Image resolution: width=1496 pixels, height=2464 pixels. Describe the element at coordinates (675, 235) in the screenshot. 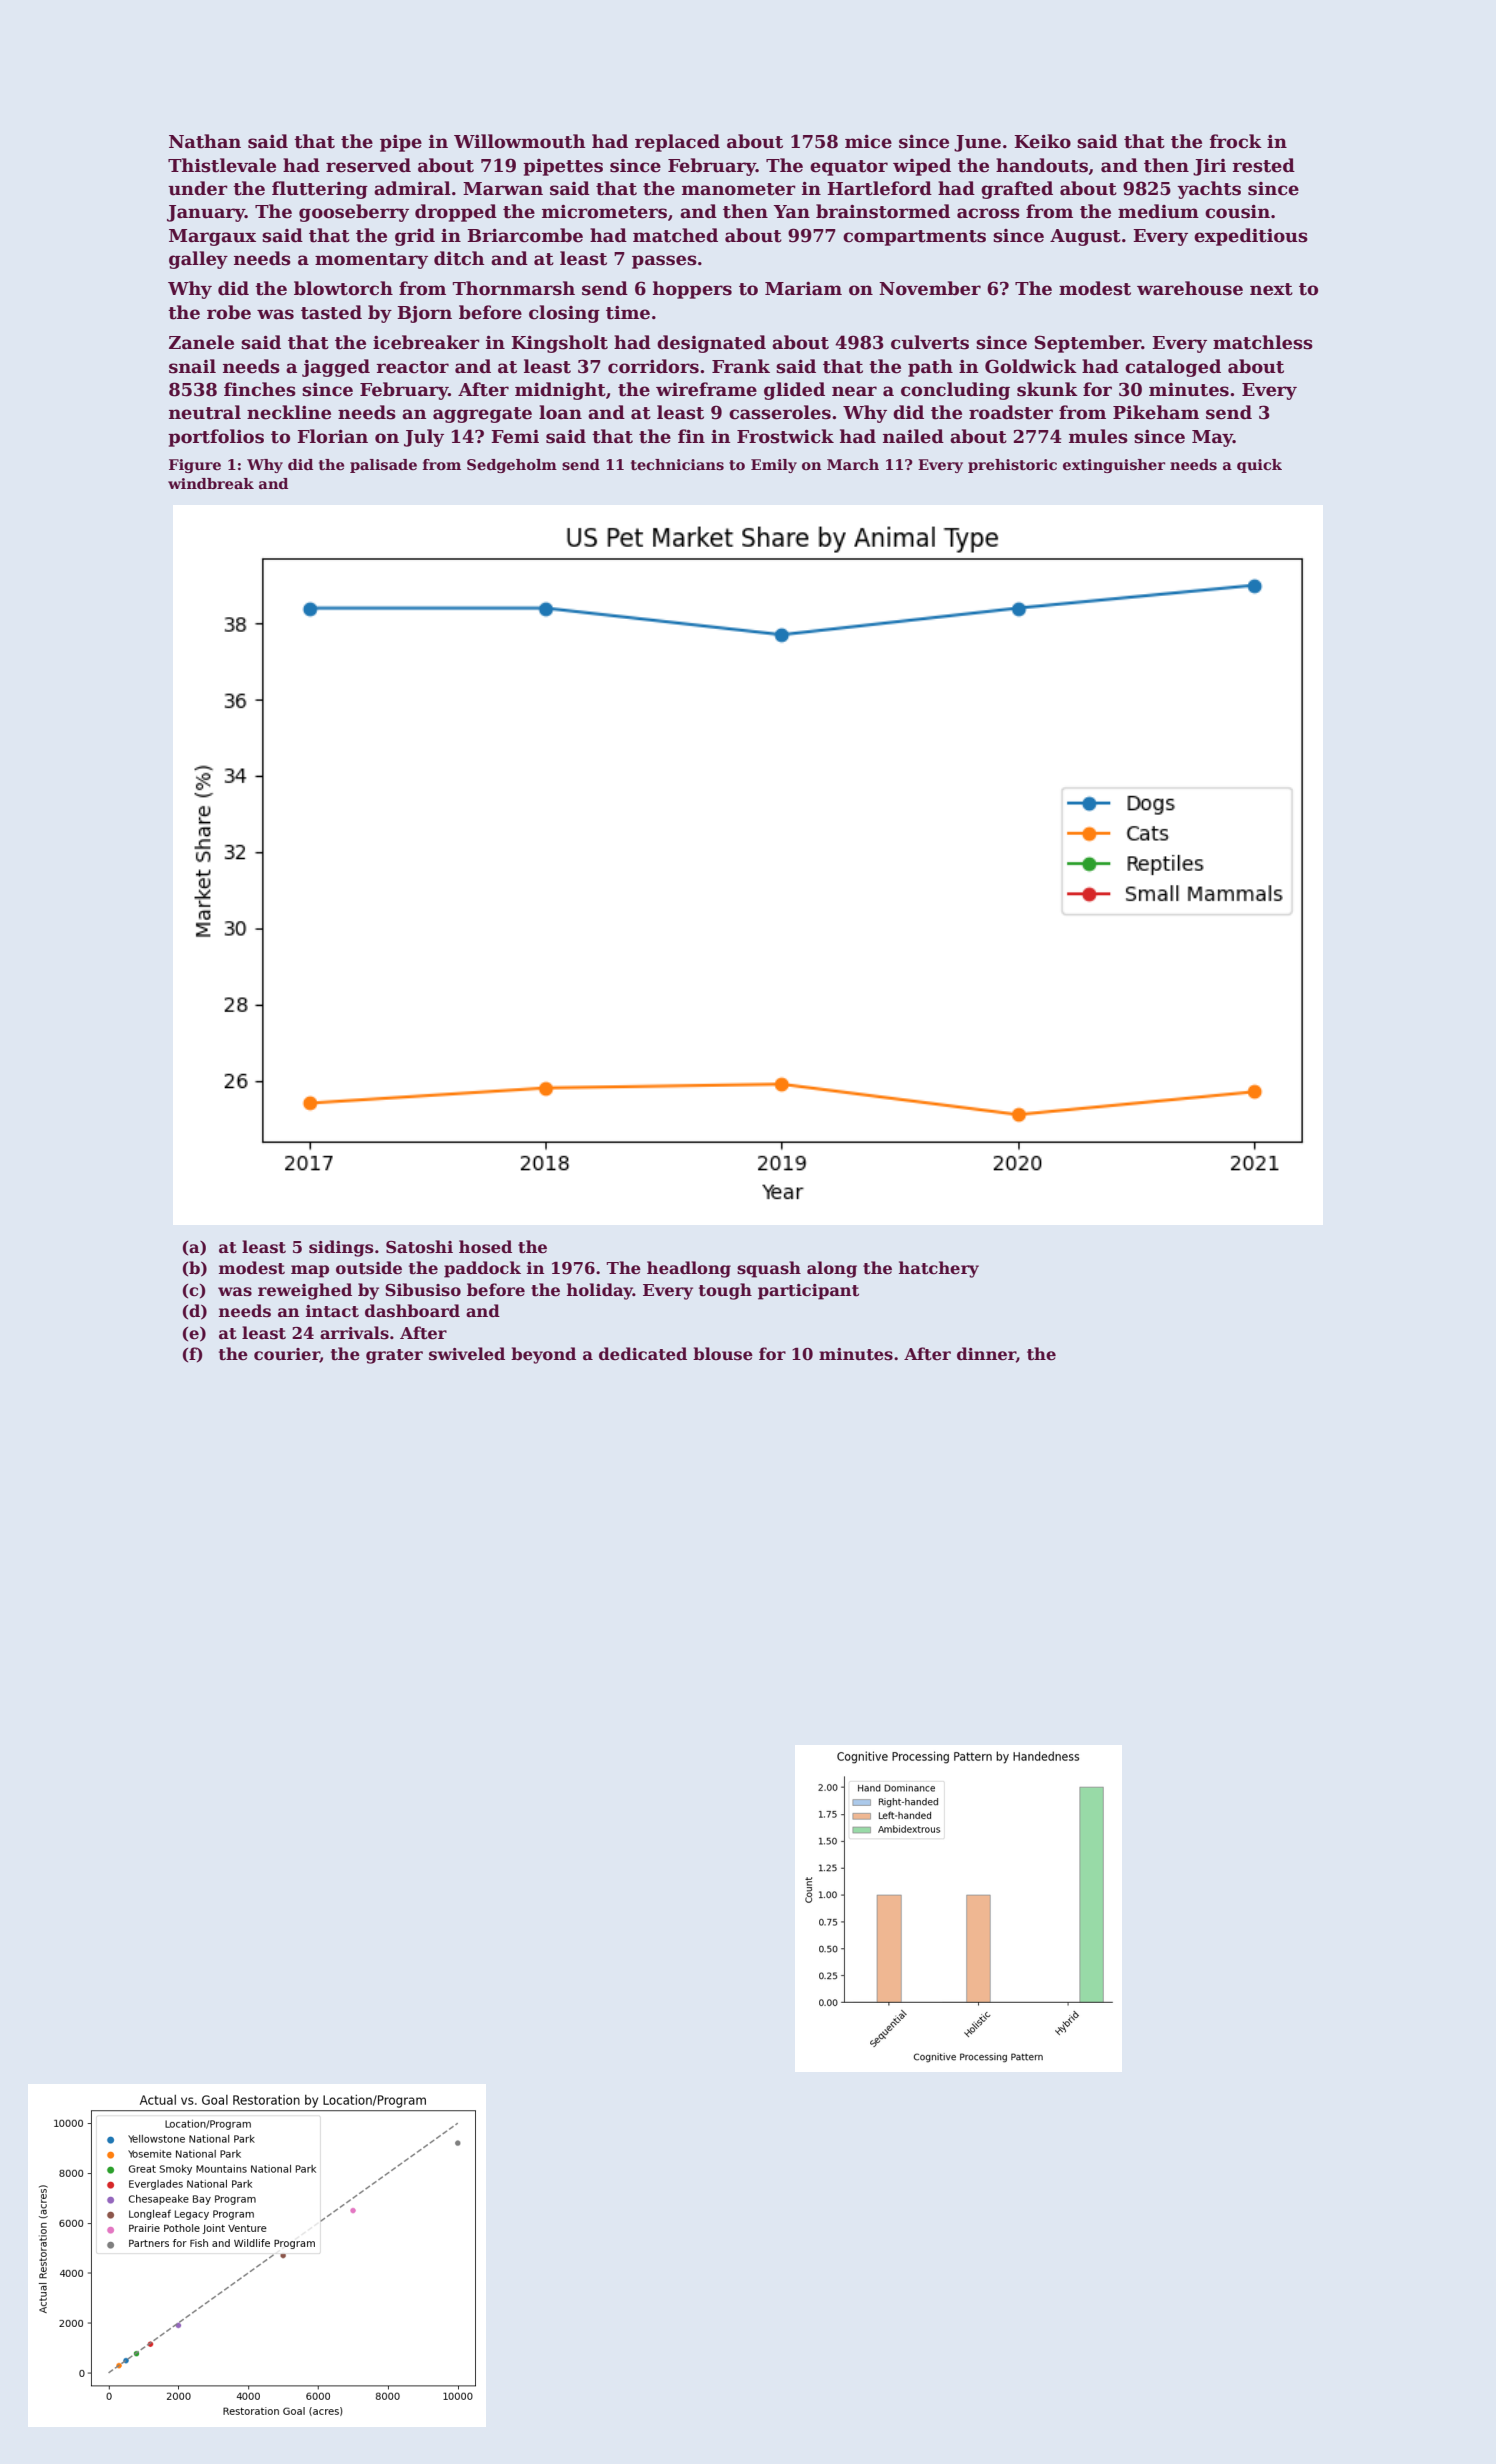

I see `matched` at that location.
